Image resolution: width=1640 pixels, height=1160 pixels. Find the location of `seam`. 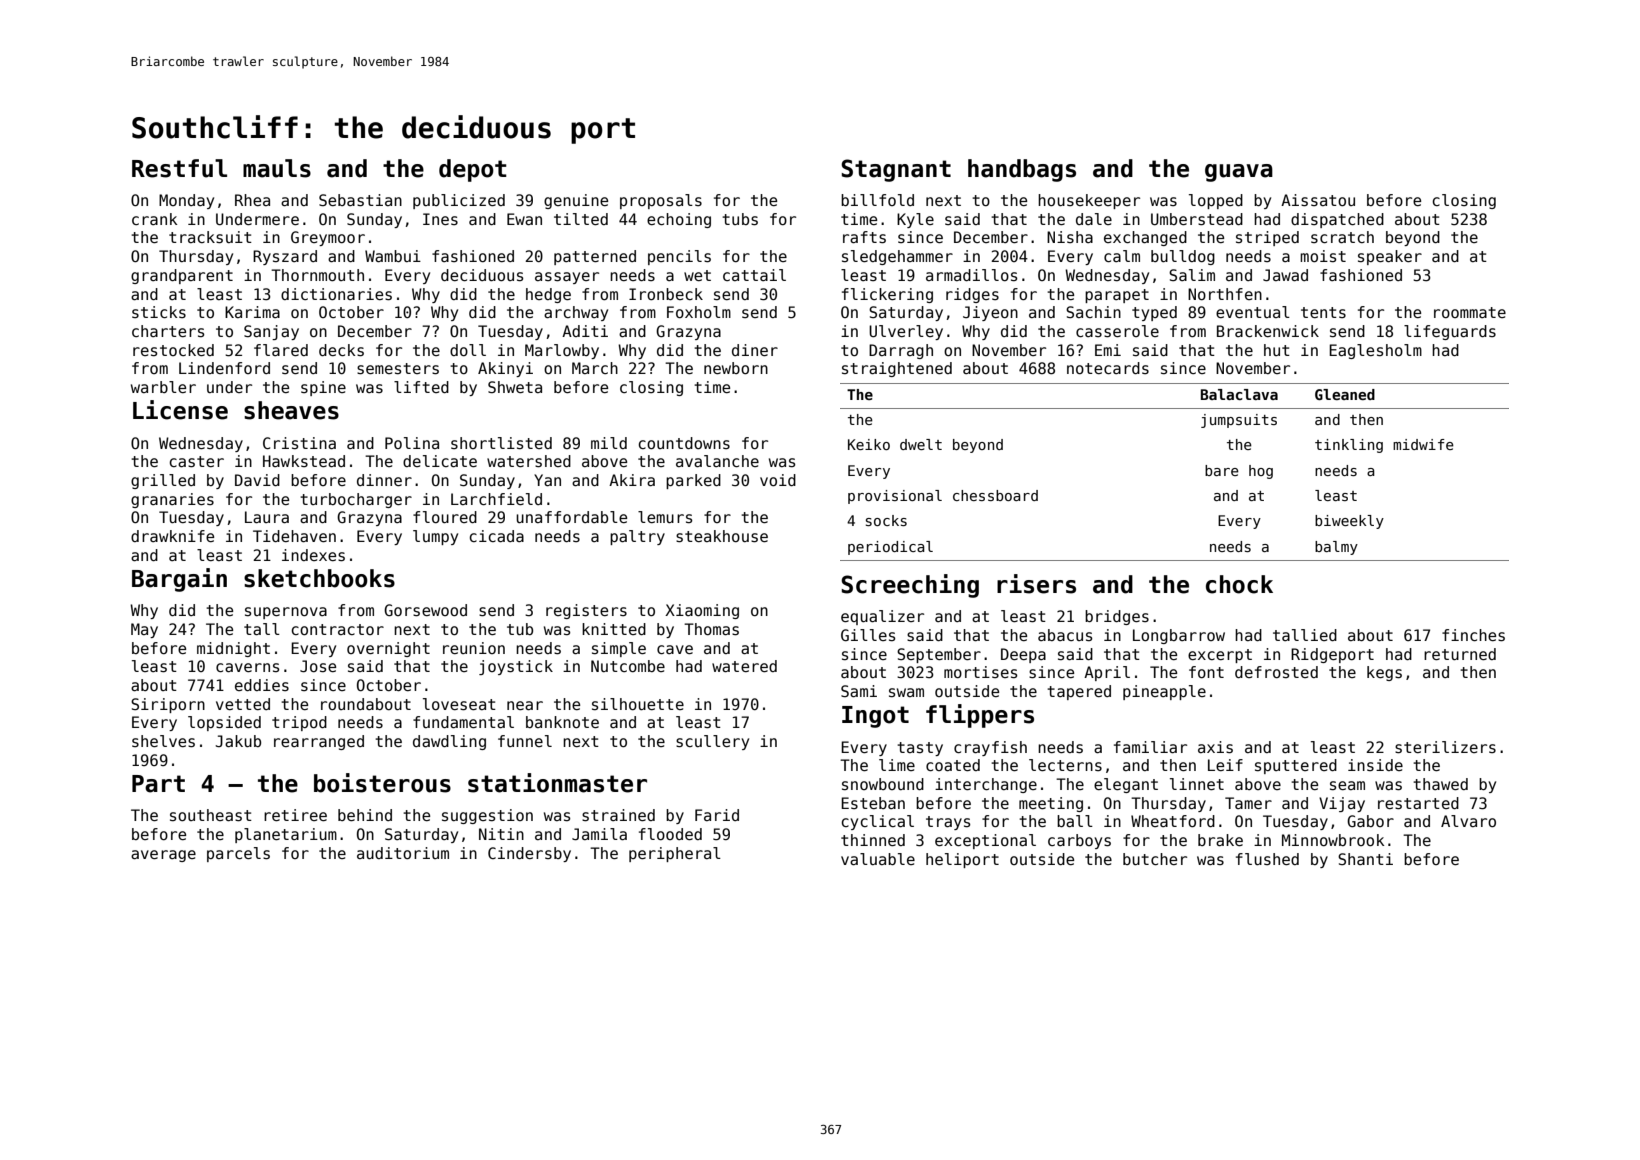

seam is located at coordinates (1347, 785).
